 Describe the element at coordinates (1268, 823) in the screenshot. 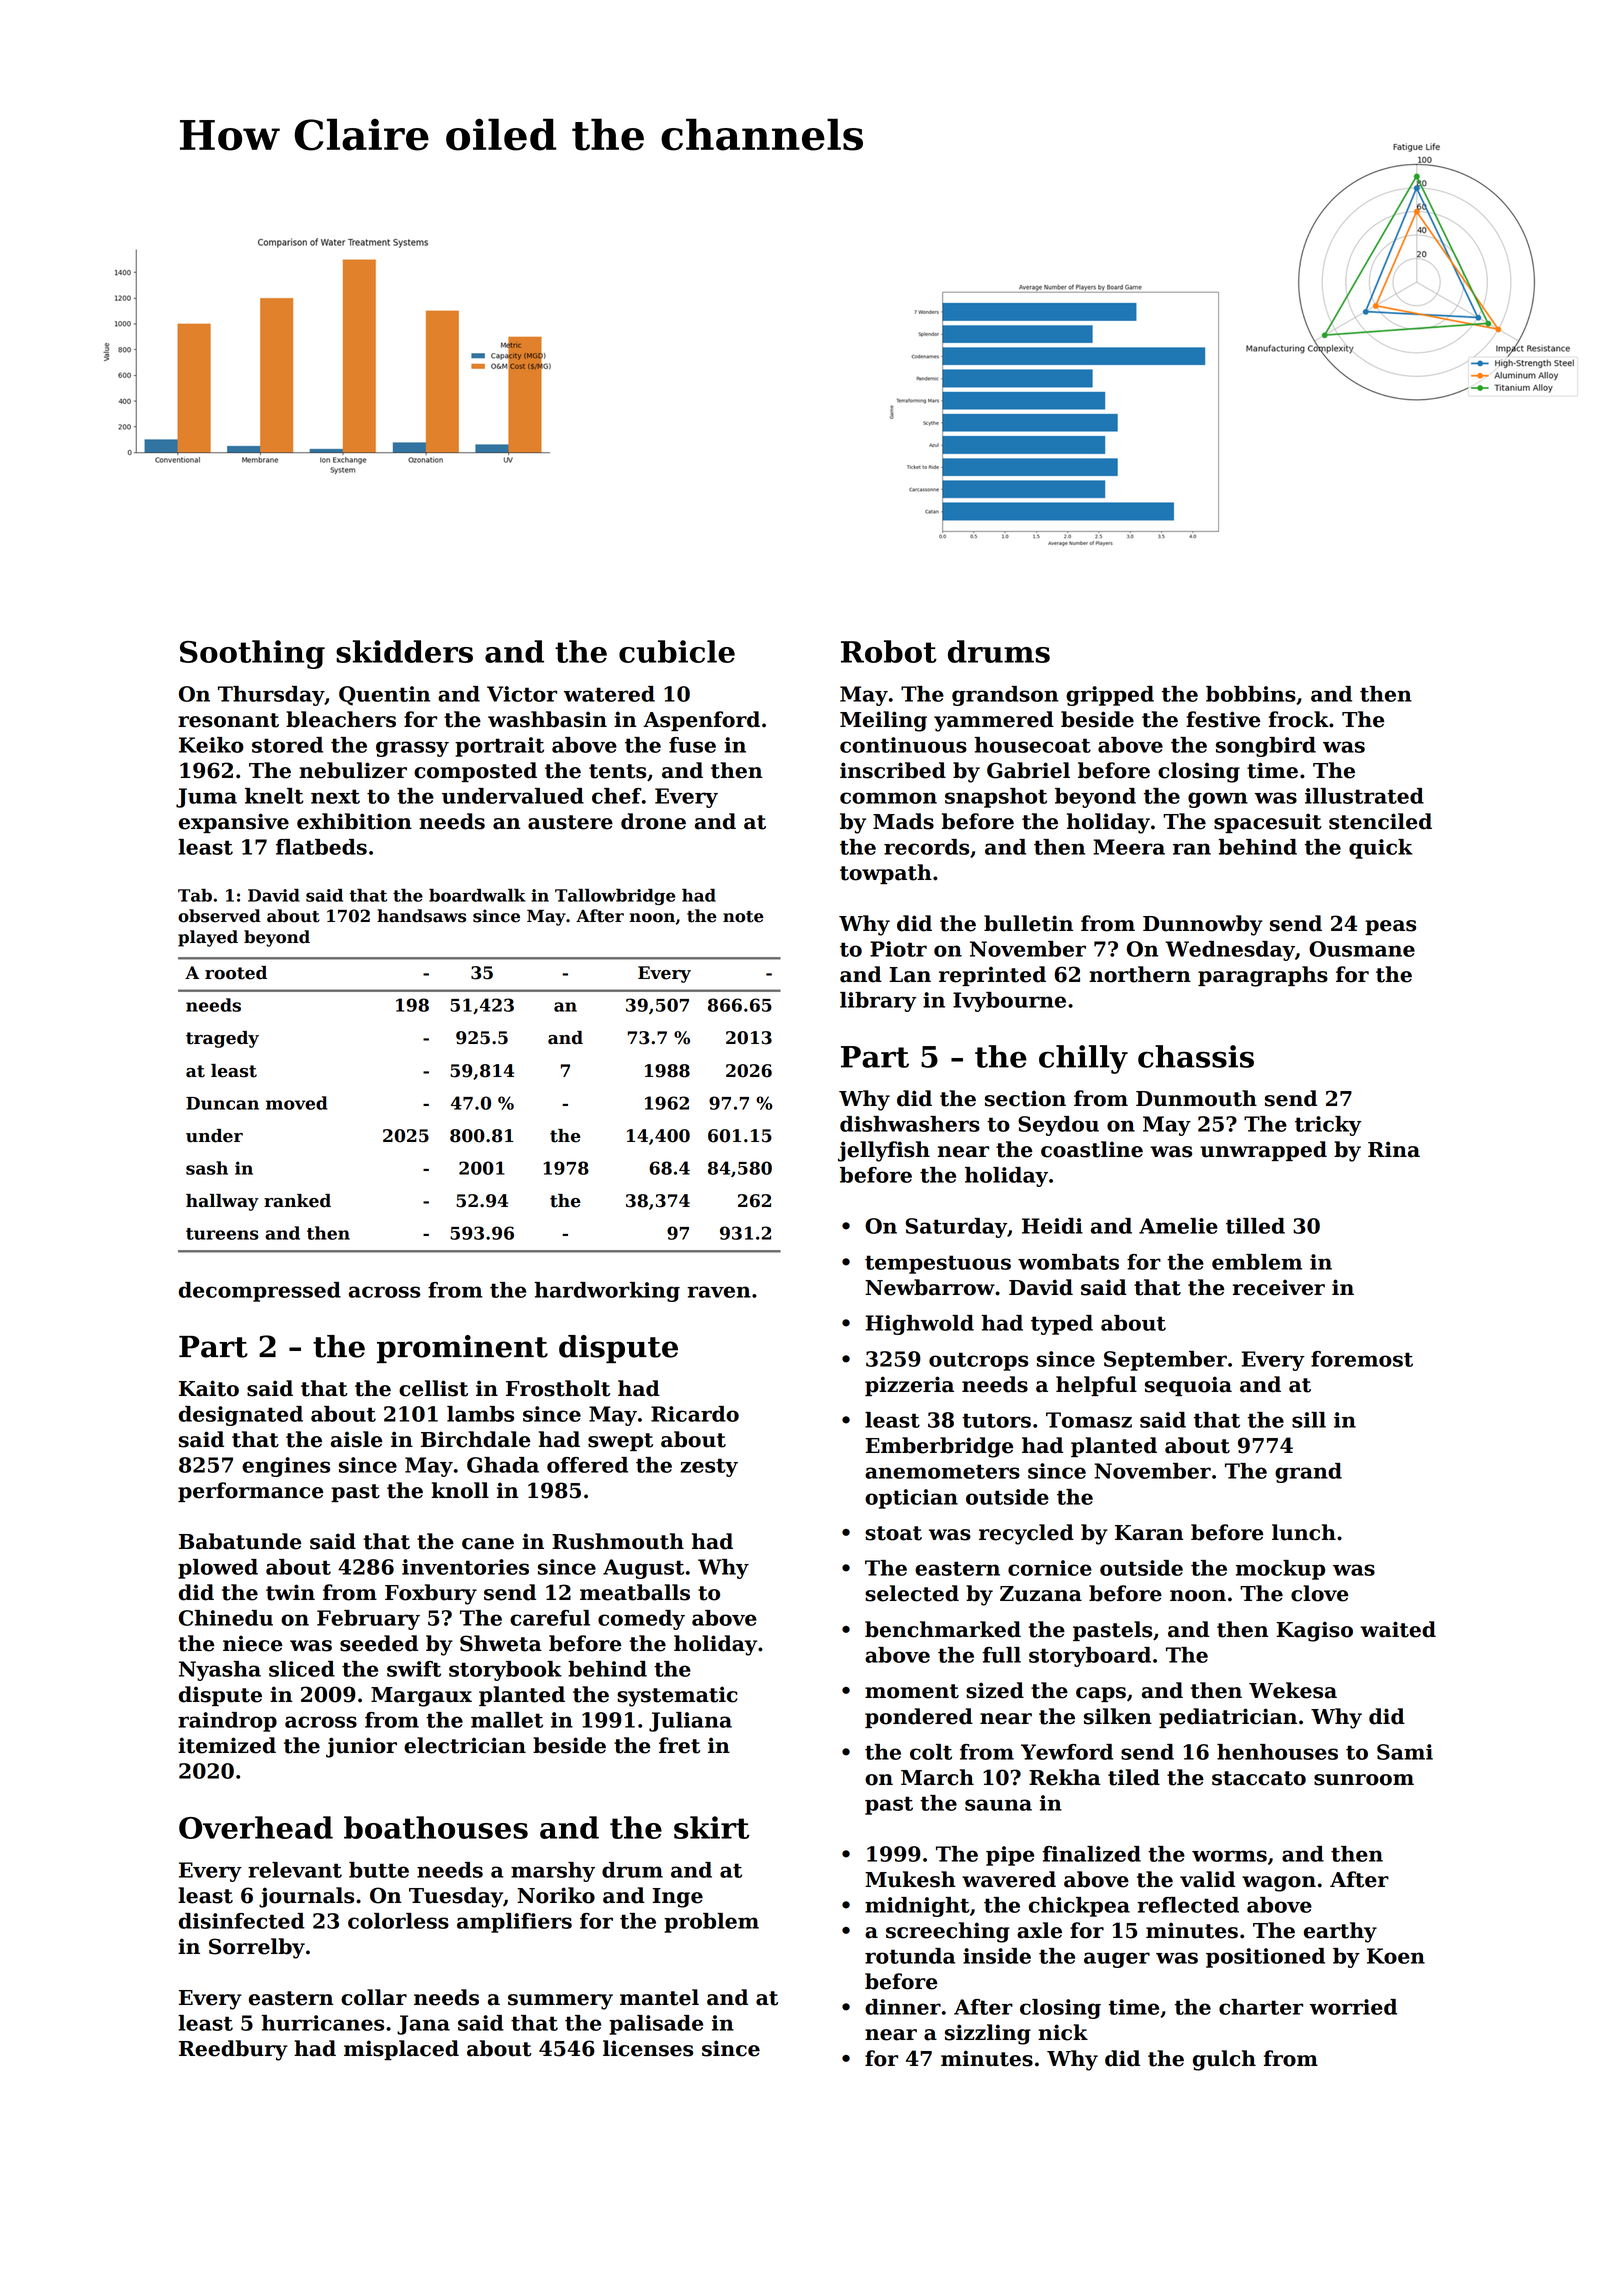

I see `spacesuit` at that location.
